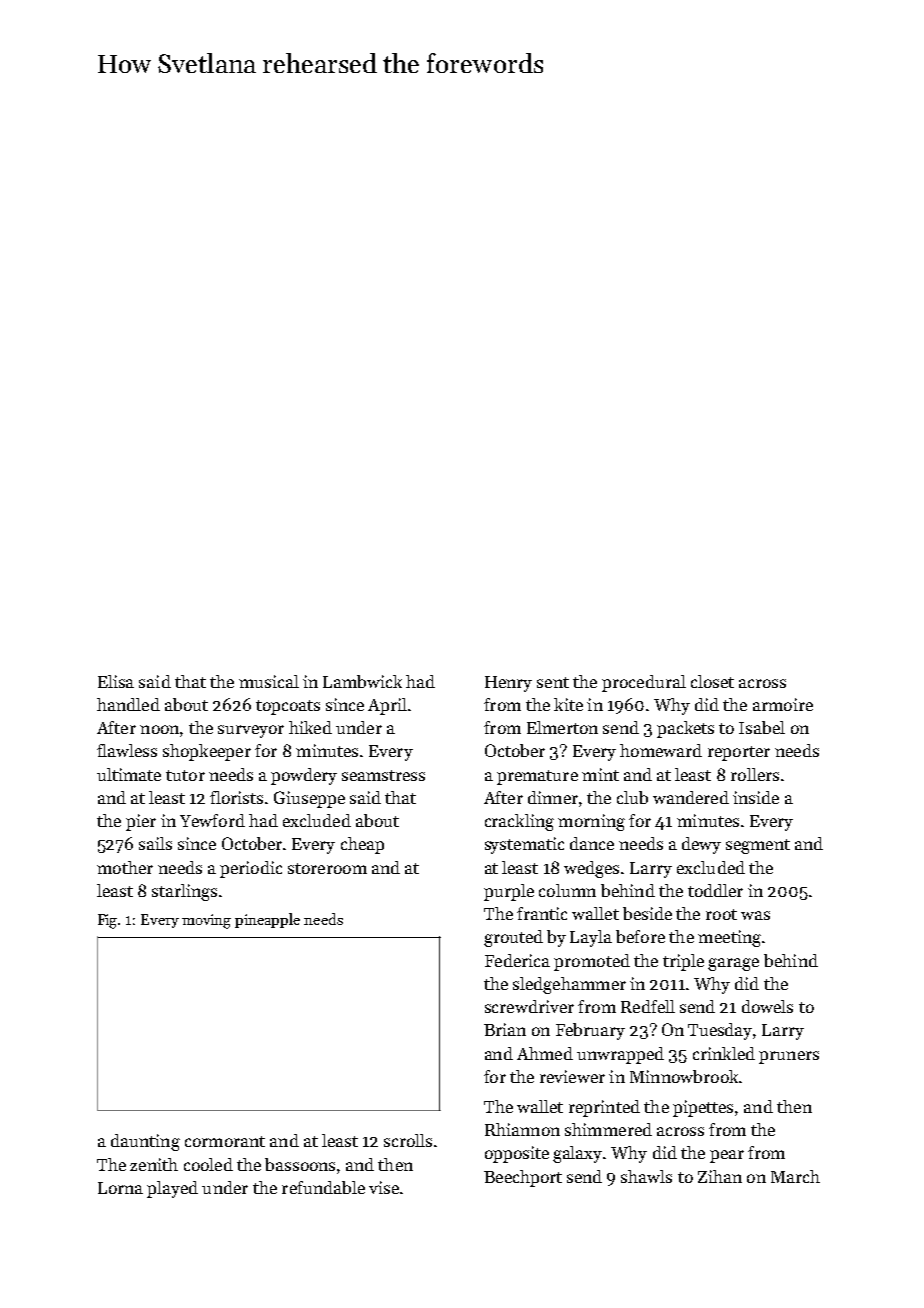  What do you see at coordinates (537, 777) in the screenshot?
I see `premature` at bounding box center [537, 777].
